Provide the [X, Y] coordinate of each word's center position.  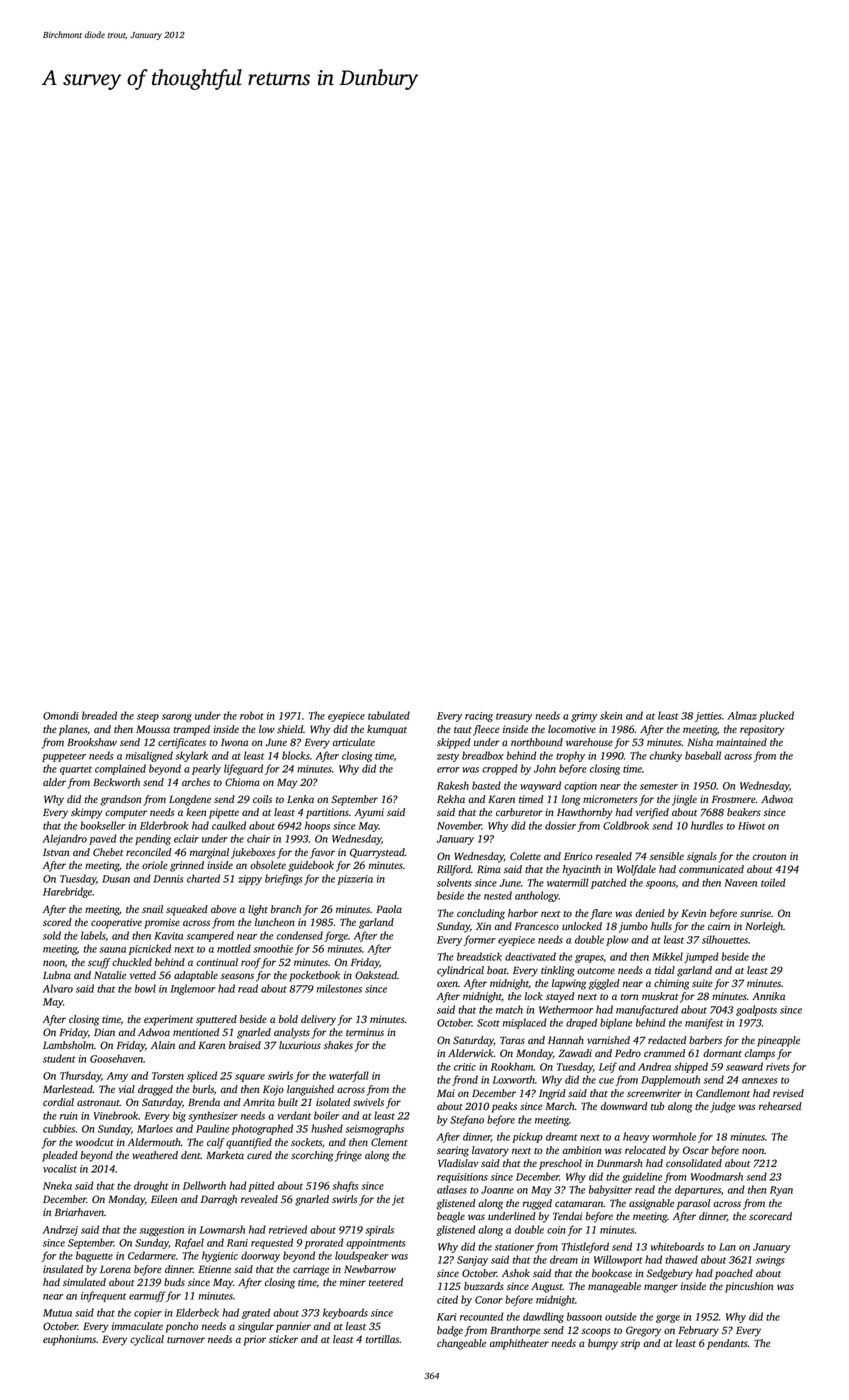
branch [286, 909]
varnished [608, 1040]
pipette [224, 813]
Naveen [740, 883]
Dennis [168, 879]
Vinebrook [116, 1115]
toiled [773, 882]
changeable [461, 1344]
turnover [186, 1340]
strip [630, 1344]
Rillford [454, 870]
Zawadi [575, 1053]
